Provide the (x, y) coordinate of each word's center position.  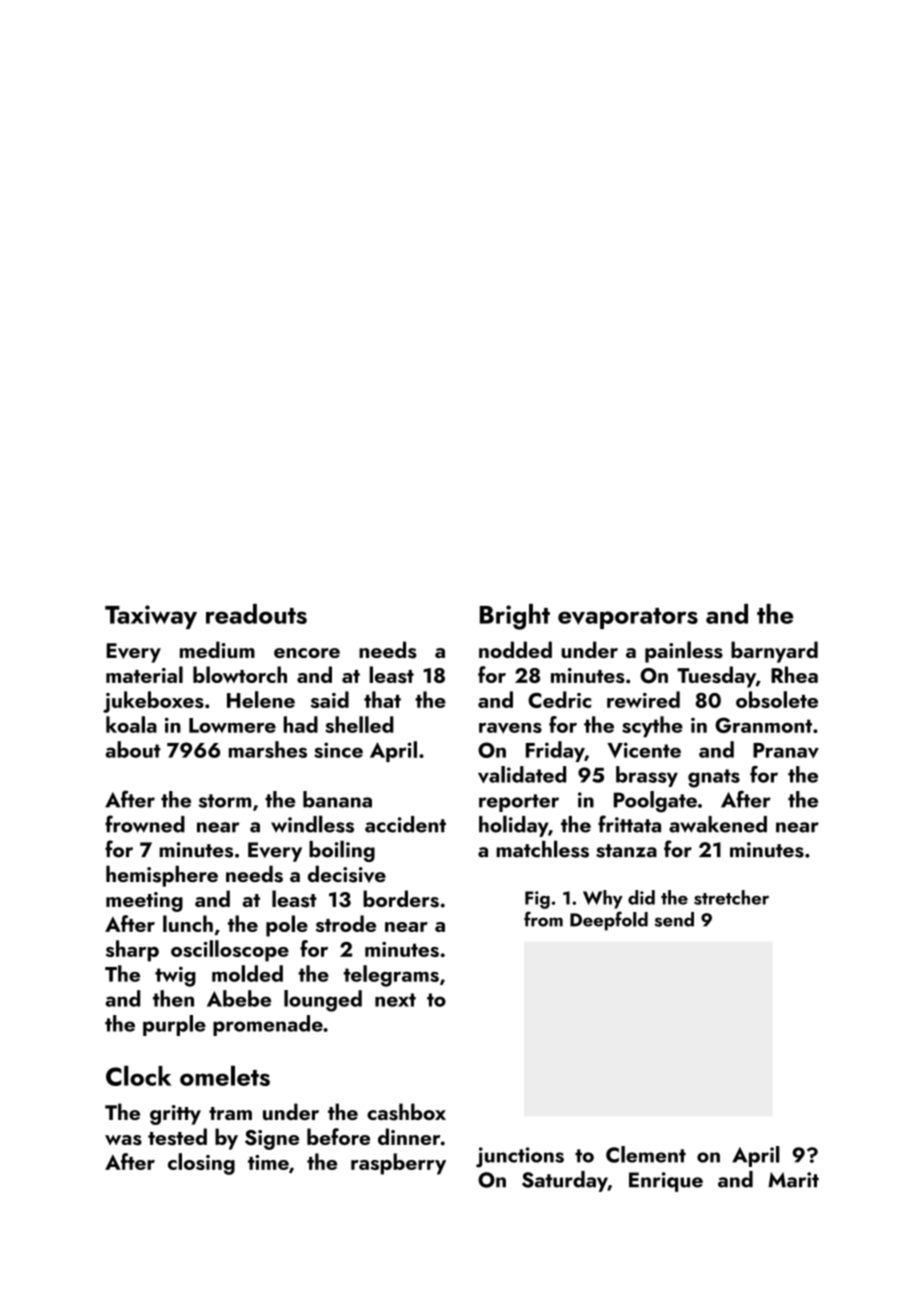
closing (201, 1164)
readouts (256, 614)
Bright (515, 617)
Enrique (666, 1182)
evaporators (628, 618)
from (543, 919)
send (674, 919)
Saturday (565, 1181)
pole (287, 926)
